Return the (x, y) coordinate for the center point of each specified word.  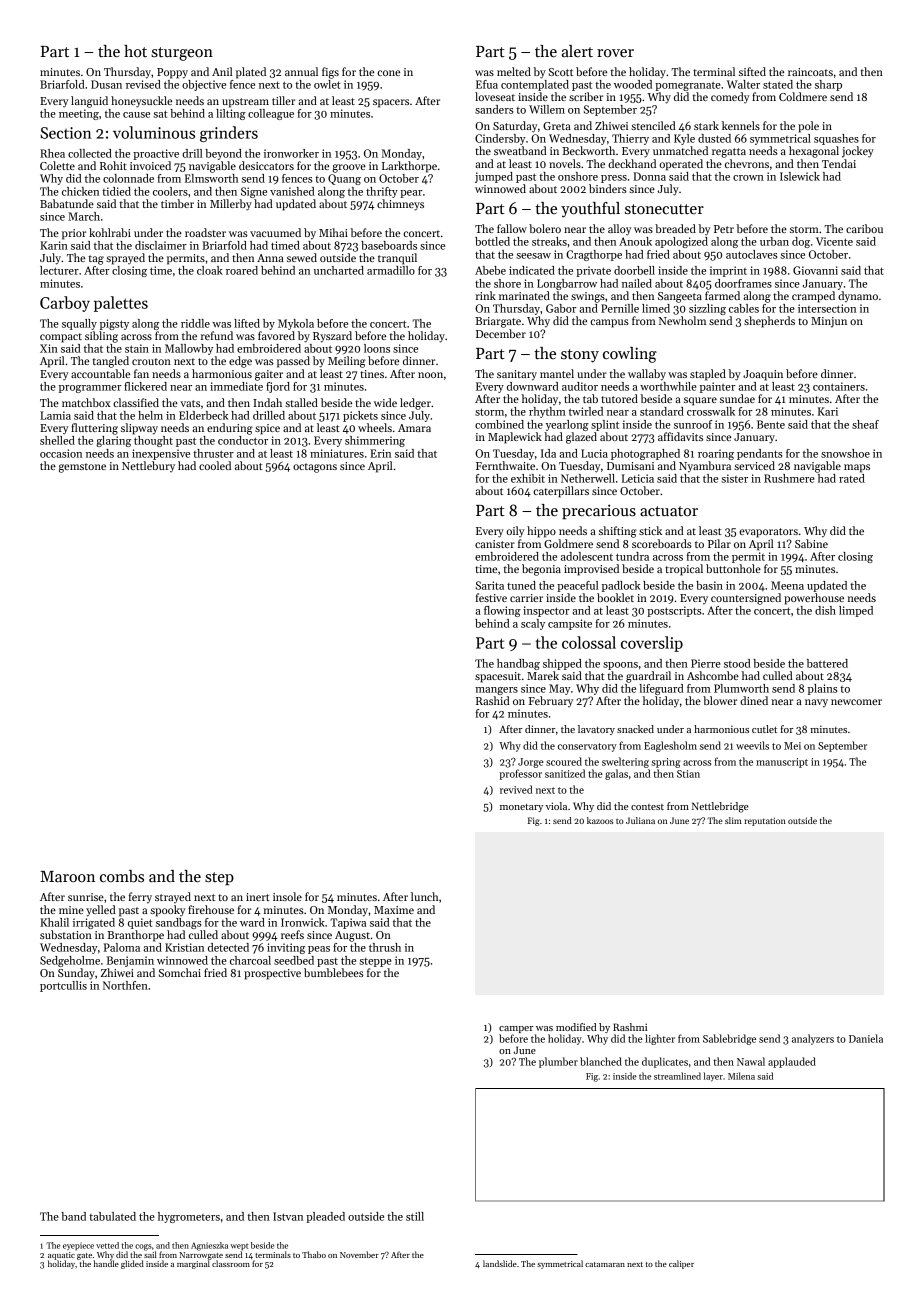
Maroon (67, 876)
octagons (315, 468)
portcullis (63, 986)
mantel (557, 373)
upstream (245, 103)
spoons (620, 666)
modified (576, 1027)
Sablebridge (729, 1039)
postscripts (674, 611)
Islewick (800, 176)
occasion (61, 453)
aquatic (61, 1256)
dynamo (858, 297)
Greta (557, 126)
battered (827, 663)
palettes (121, 304)
